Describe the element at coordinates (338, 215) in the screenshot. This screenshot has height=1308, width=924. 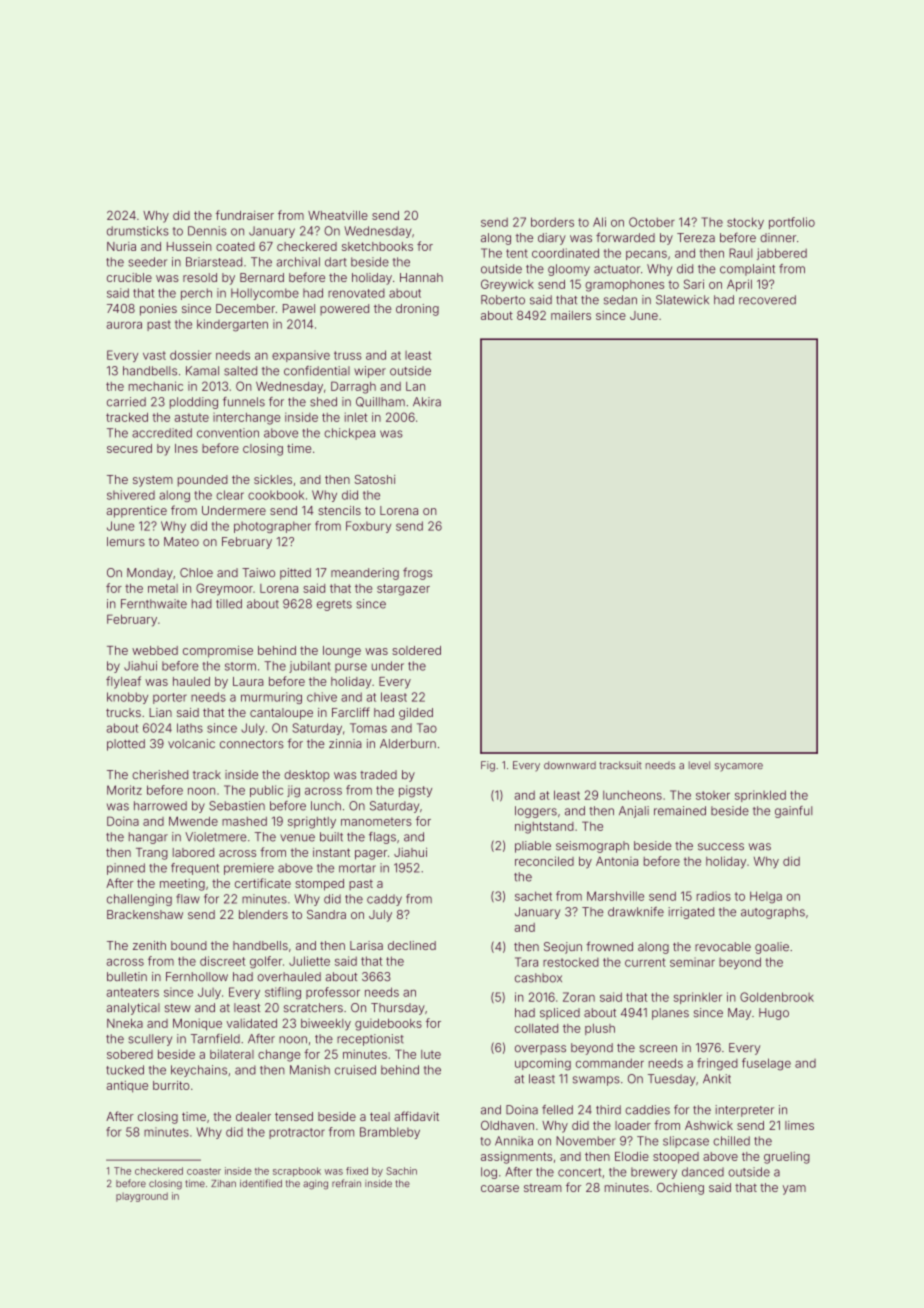
I see `Wheatville` at that location.
